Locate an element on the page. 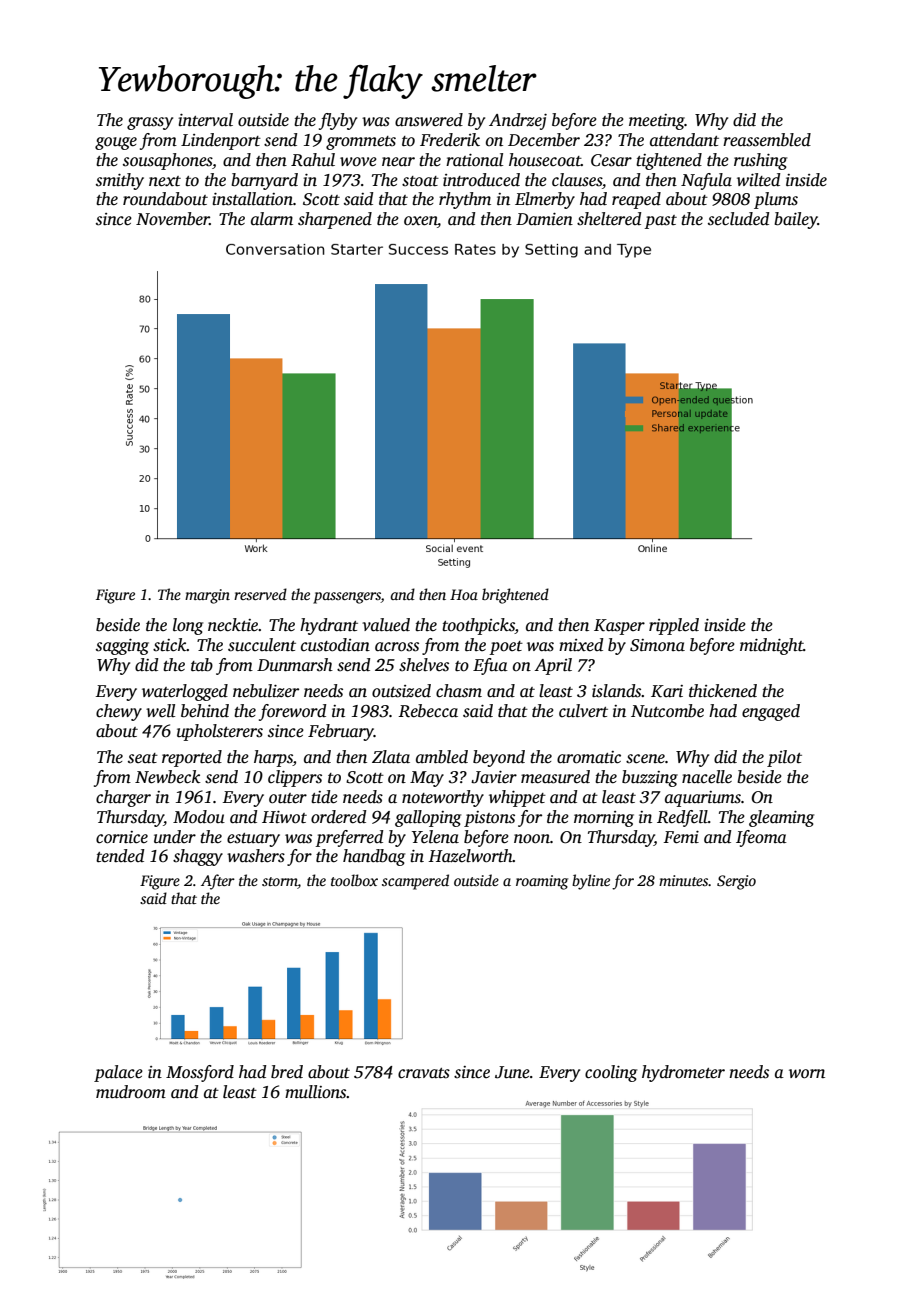  reserved is located at coordinates (260, 594).
